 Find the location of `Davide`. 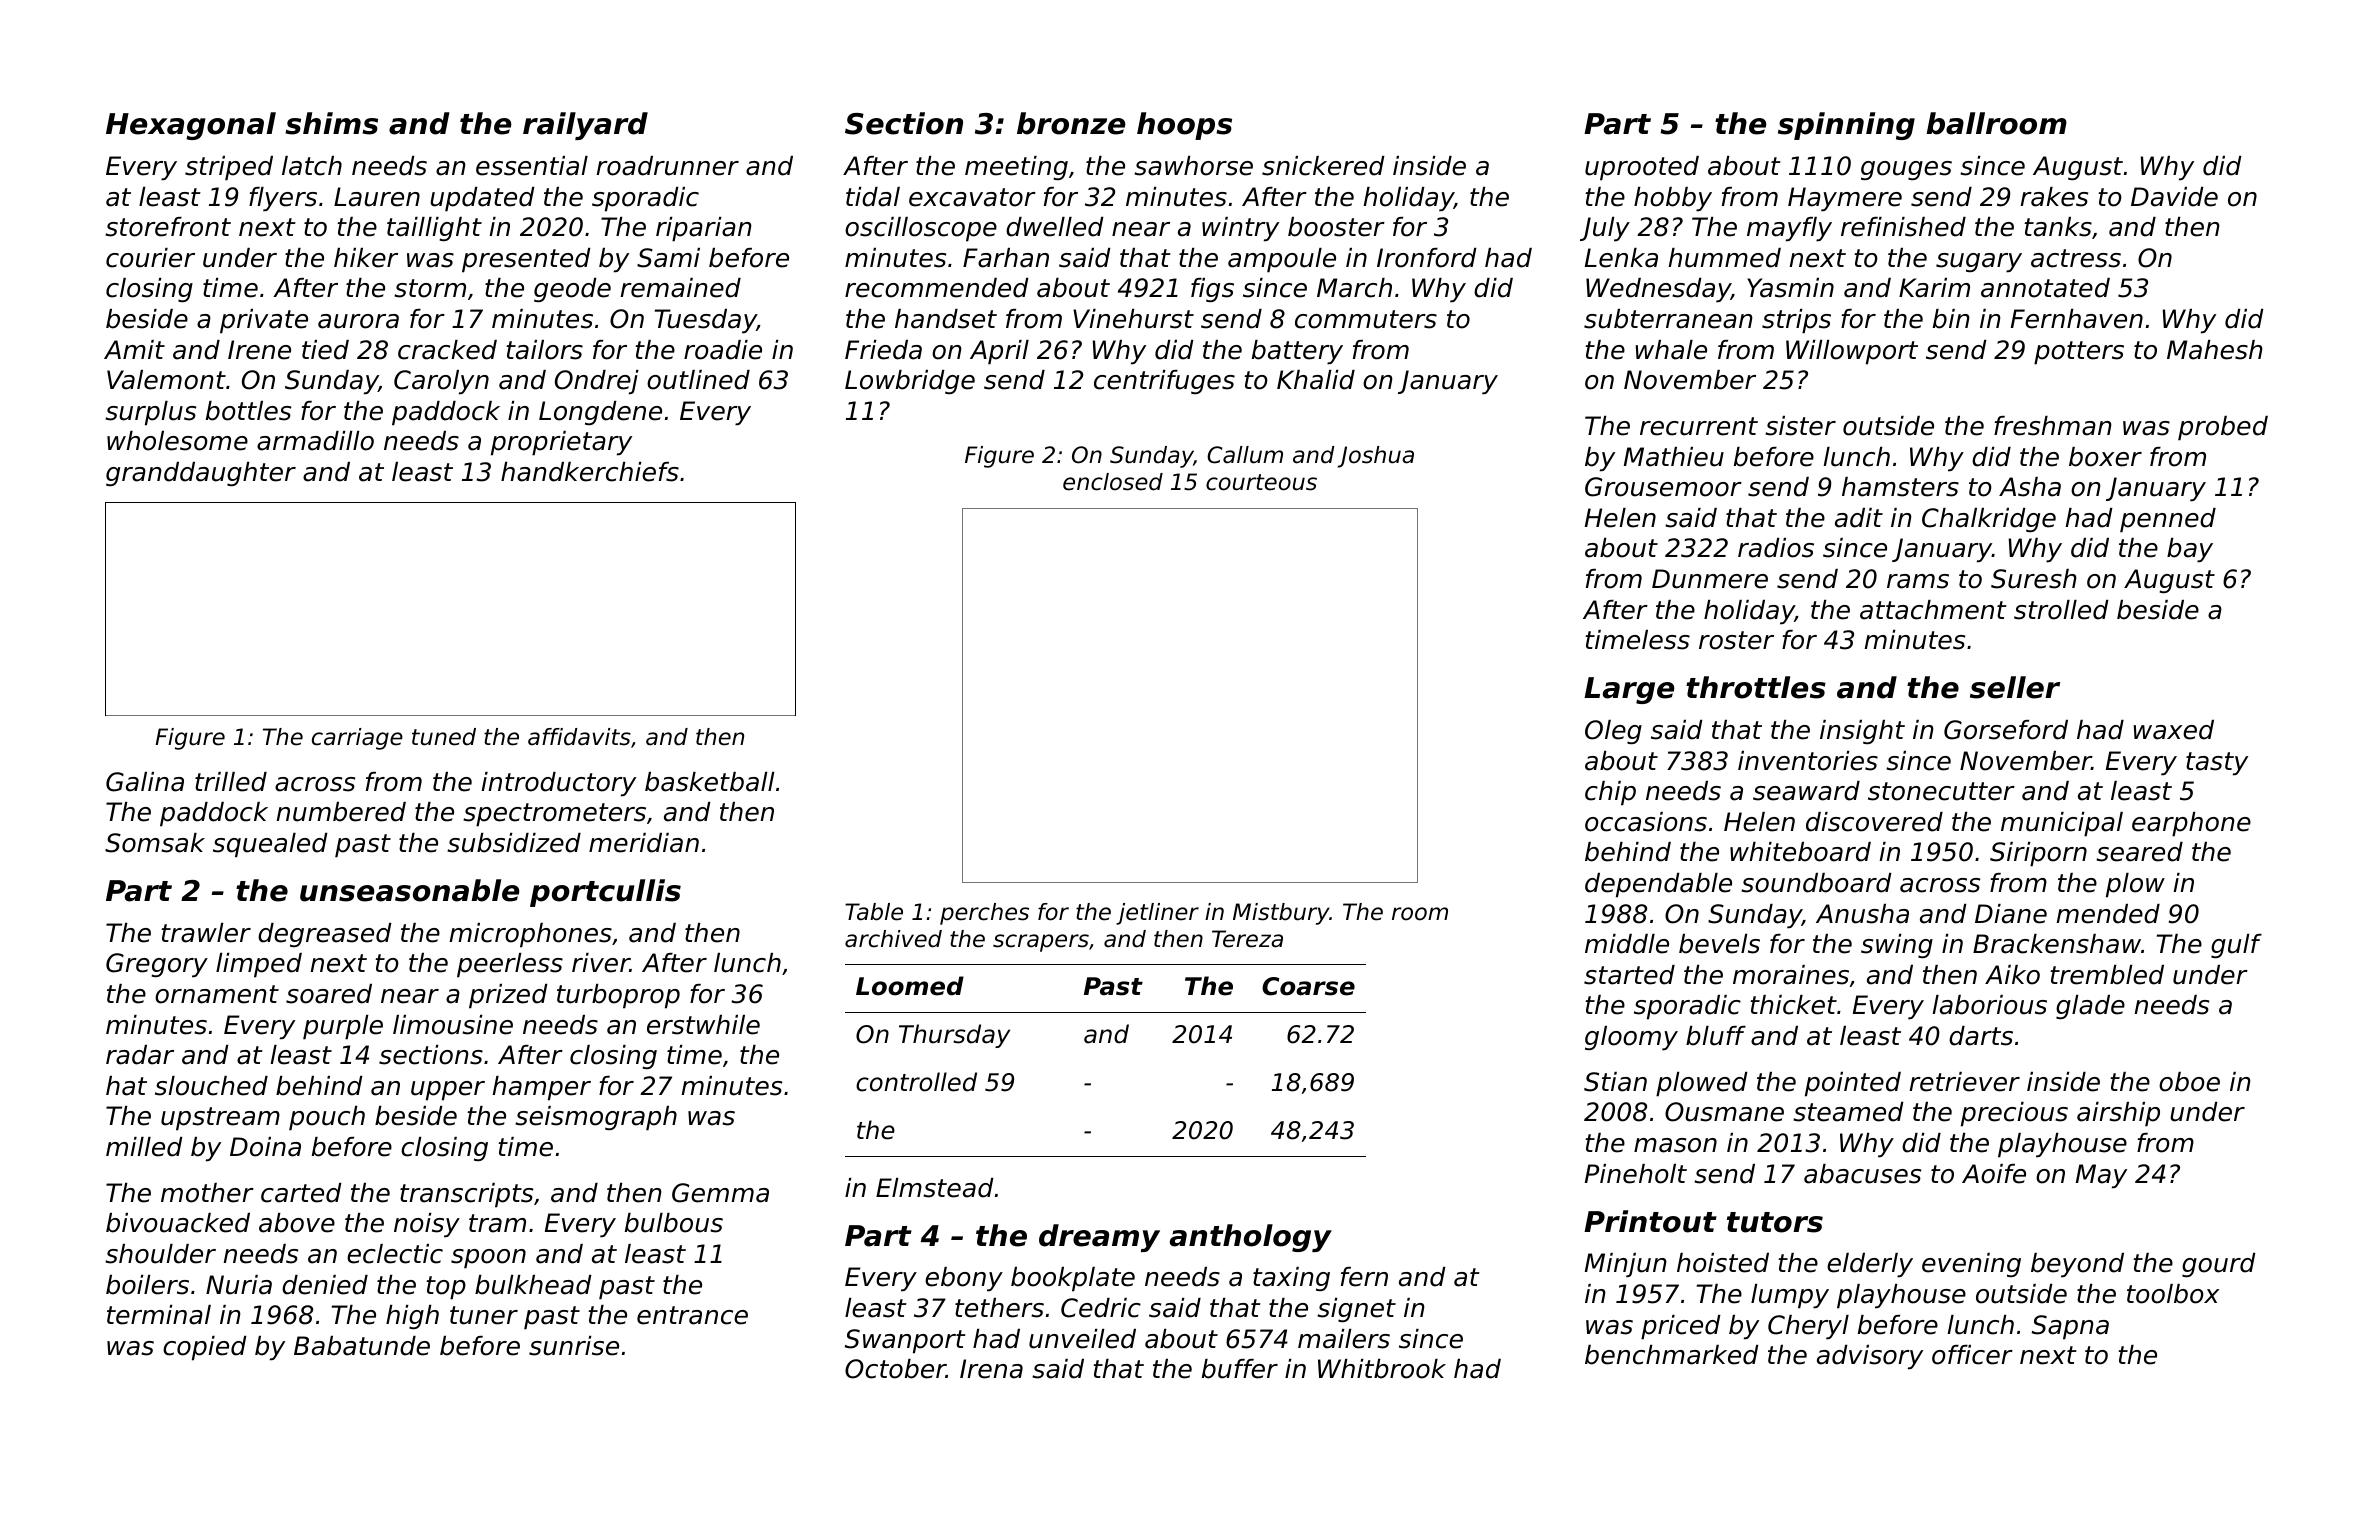

Davide is located at coordinates (2174, 197).
